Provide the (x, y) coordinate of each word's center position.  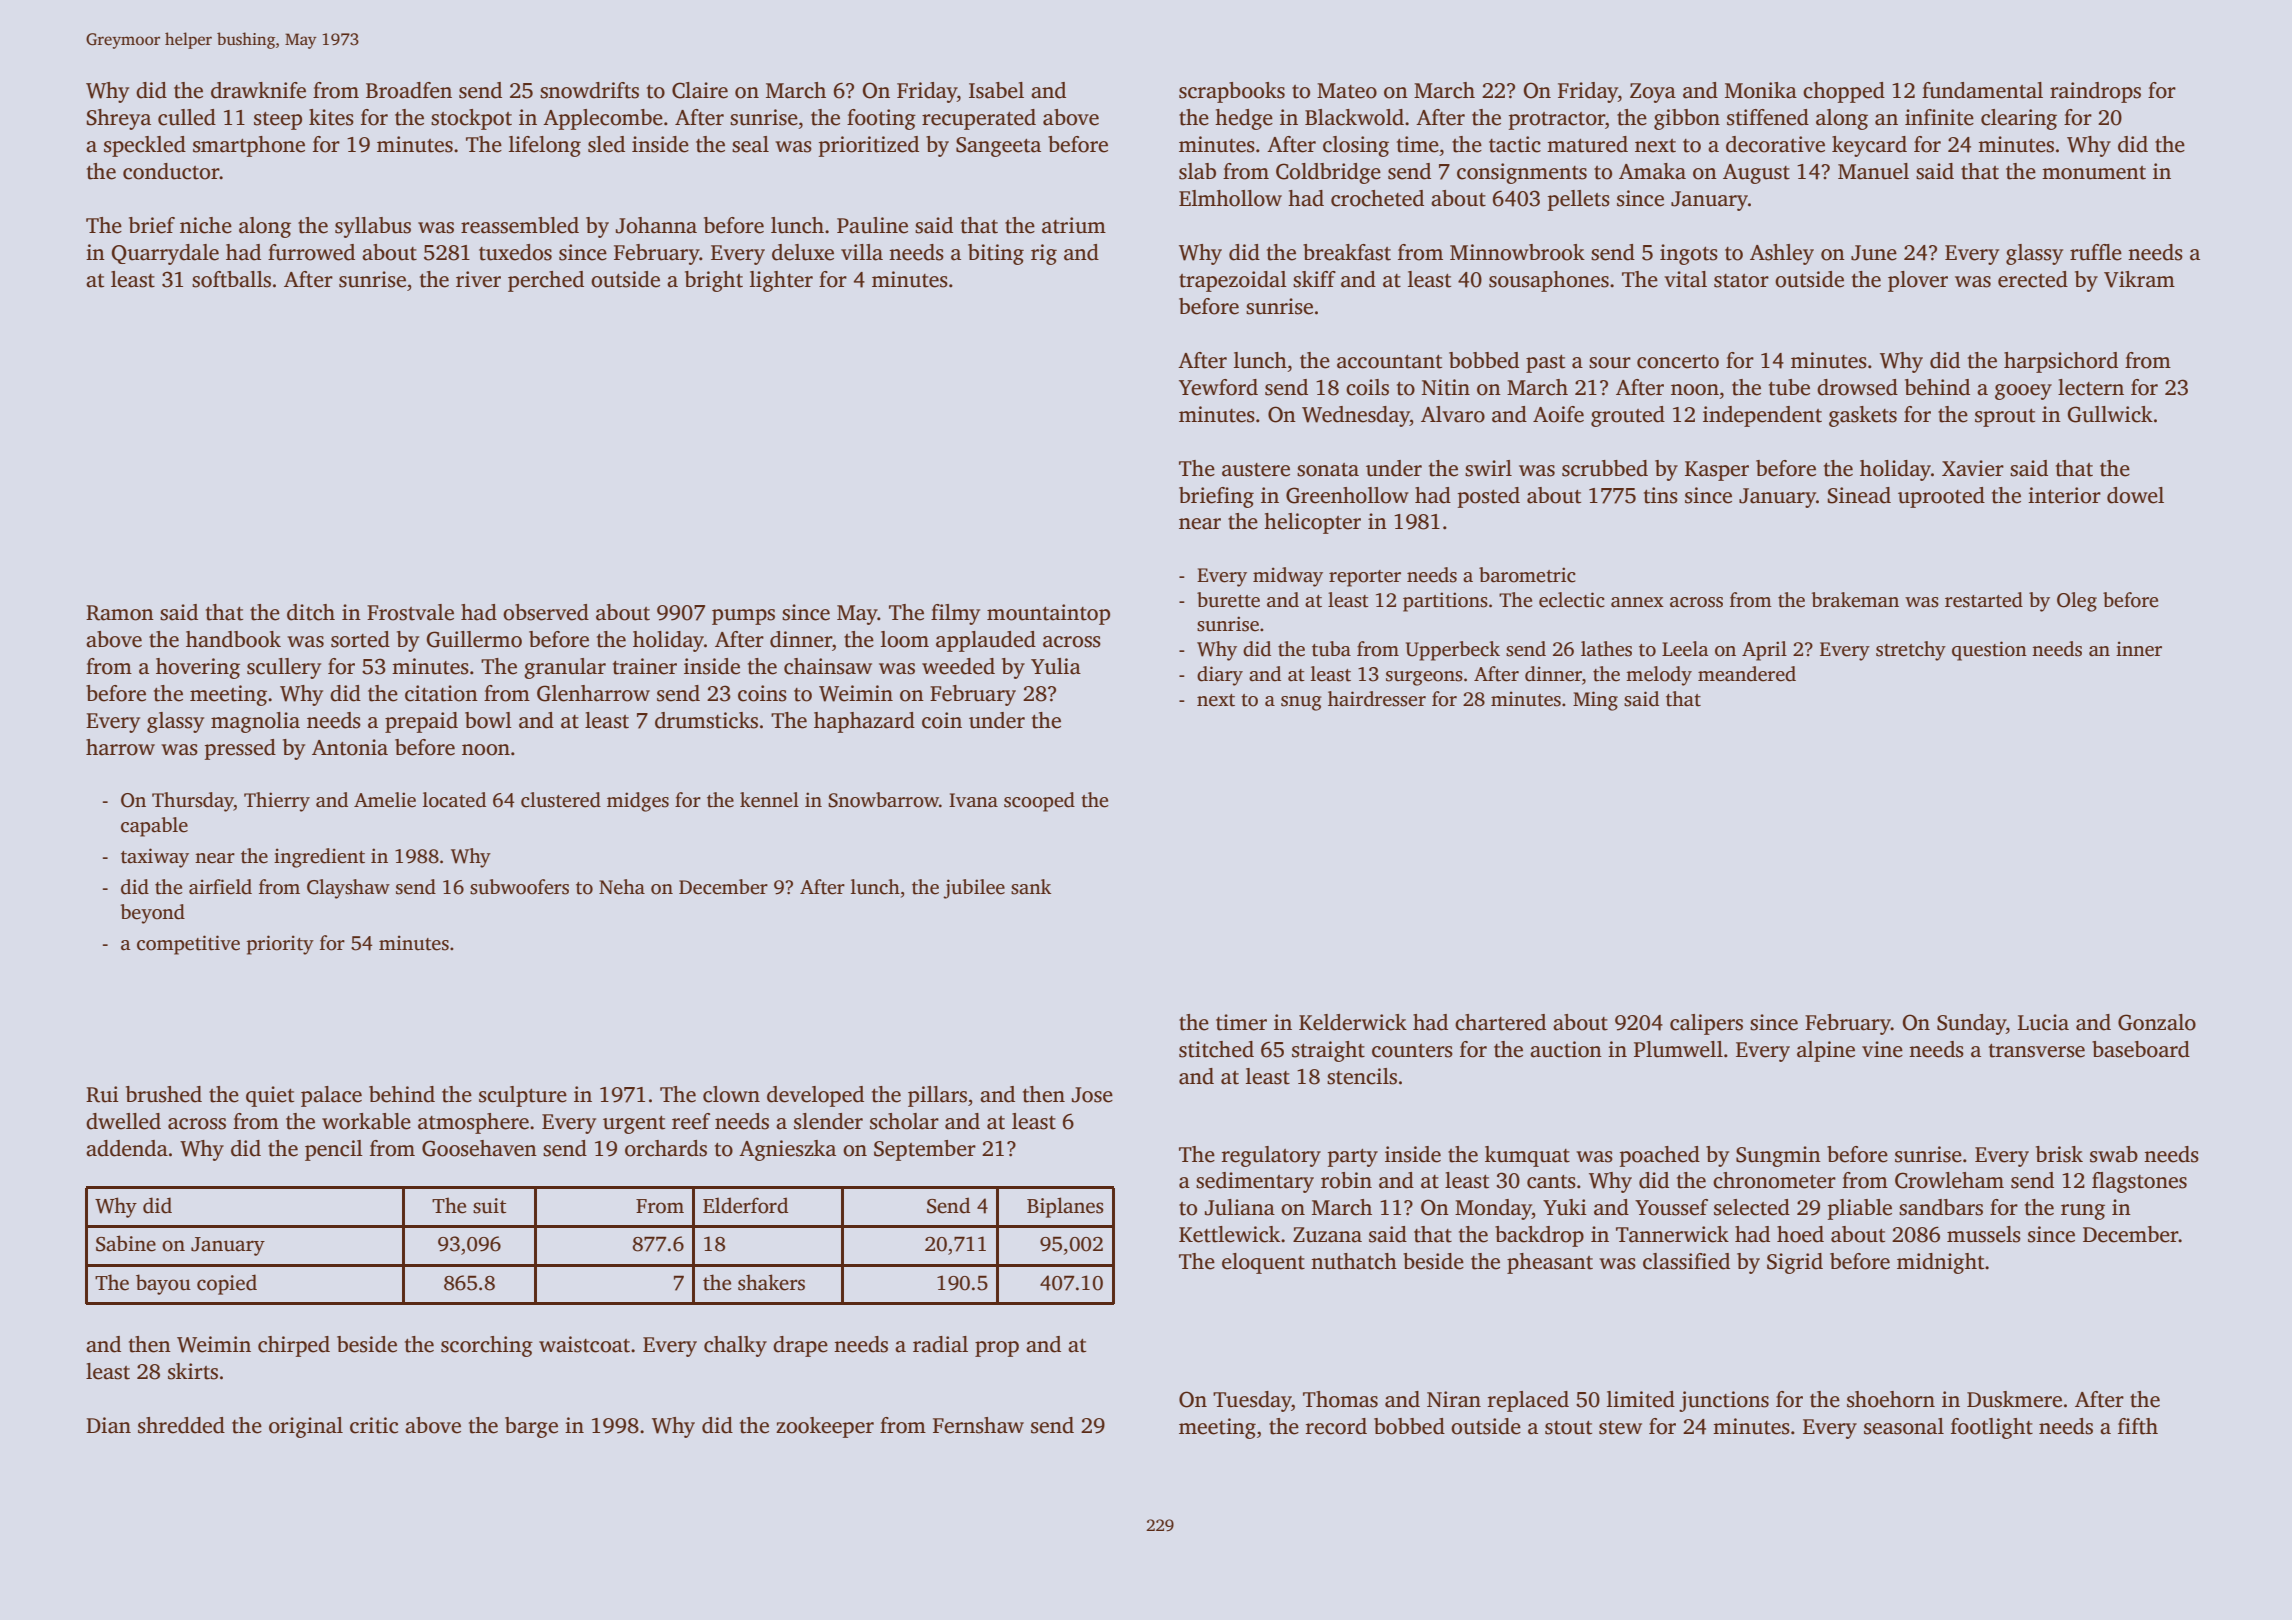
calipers (1706, 1024)
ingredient (319, 858)
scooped (1039, 802)
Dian (108, 1425)
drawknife (258, 90)
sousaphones (1549, 281)
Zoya (1653, 93)
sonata (1328, 470)
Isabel (996, 90)
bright (714, 281)
